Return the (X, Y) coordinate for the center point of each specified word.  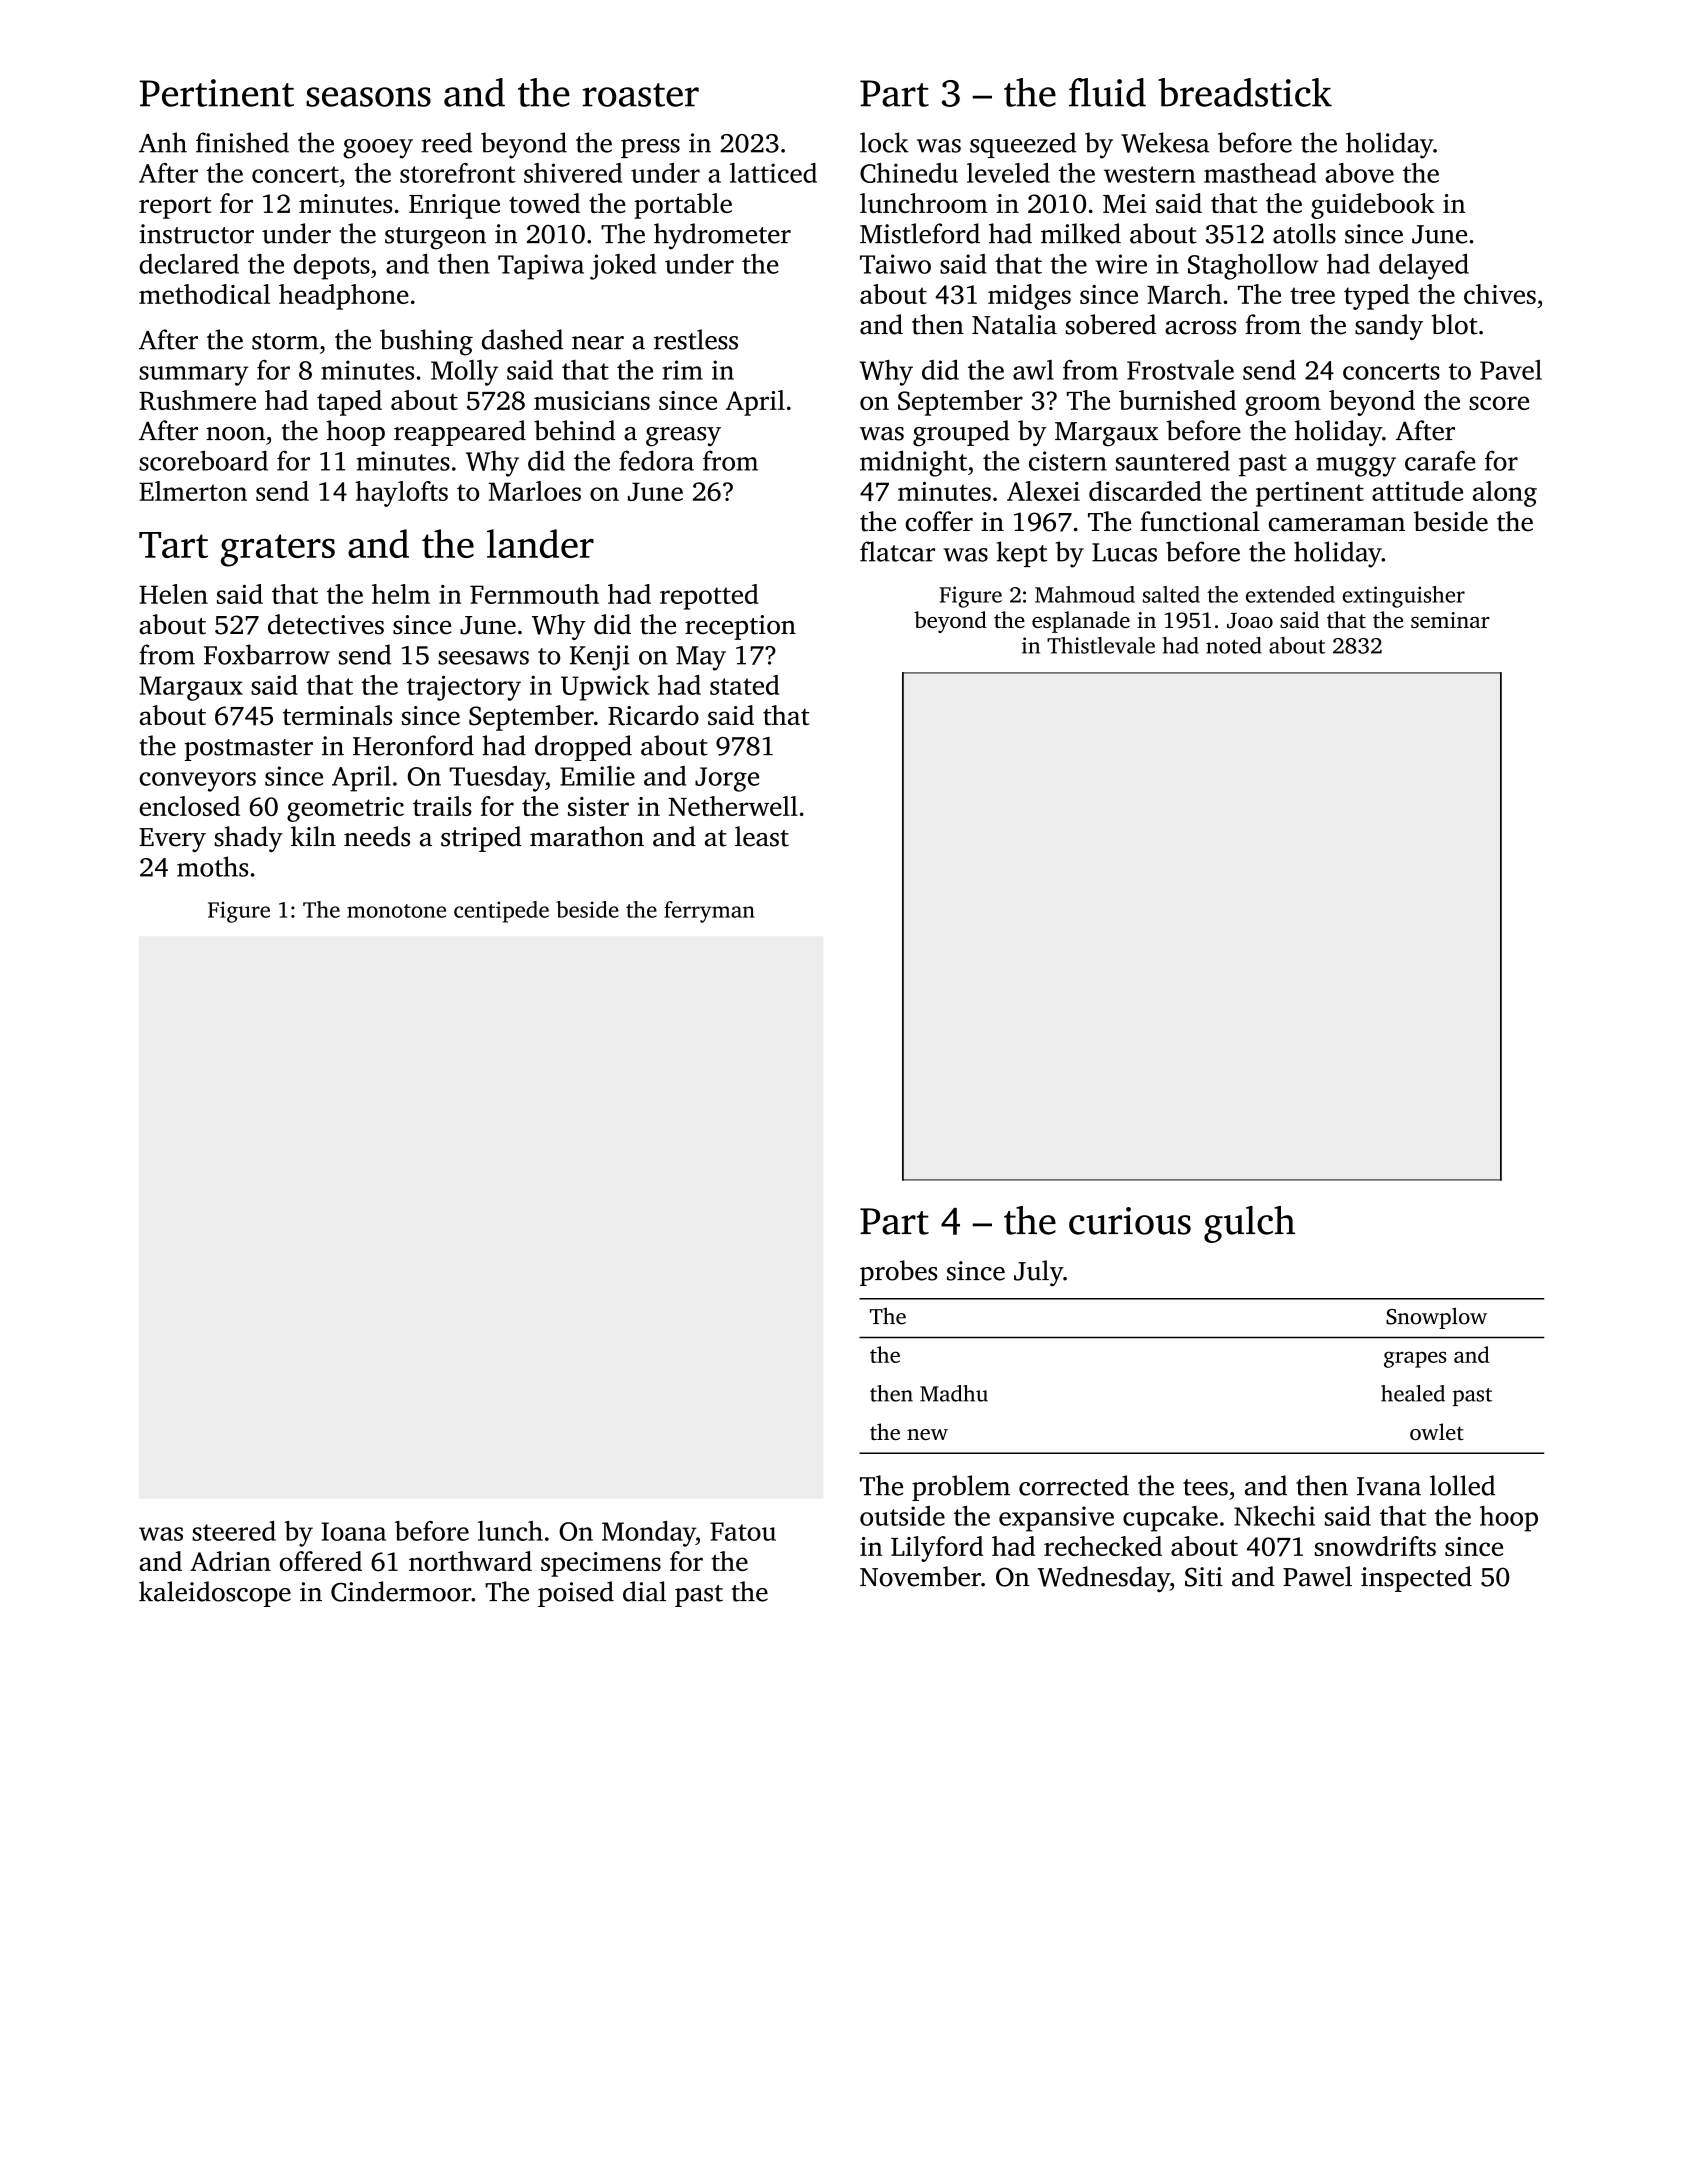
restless (696, 339)
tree (1312, 295)
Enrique (454, 206)
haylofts (401, 494)
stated (745, 685)
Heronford (413, 745)
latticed (773, 173)
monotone (396, 911)
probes (899, 1273)
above (1359, 173)
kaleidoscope (215, 1594)
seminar (1450, 620)
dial (644, 1591)
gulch (1249, 1224)
